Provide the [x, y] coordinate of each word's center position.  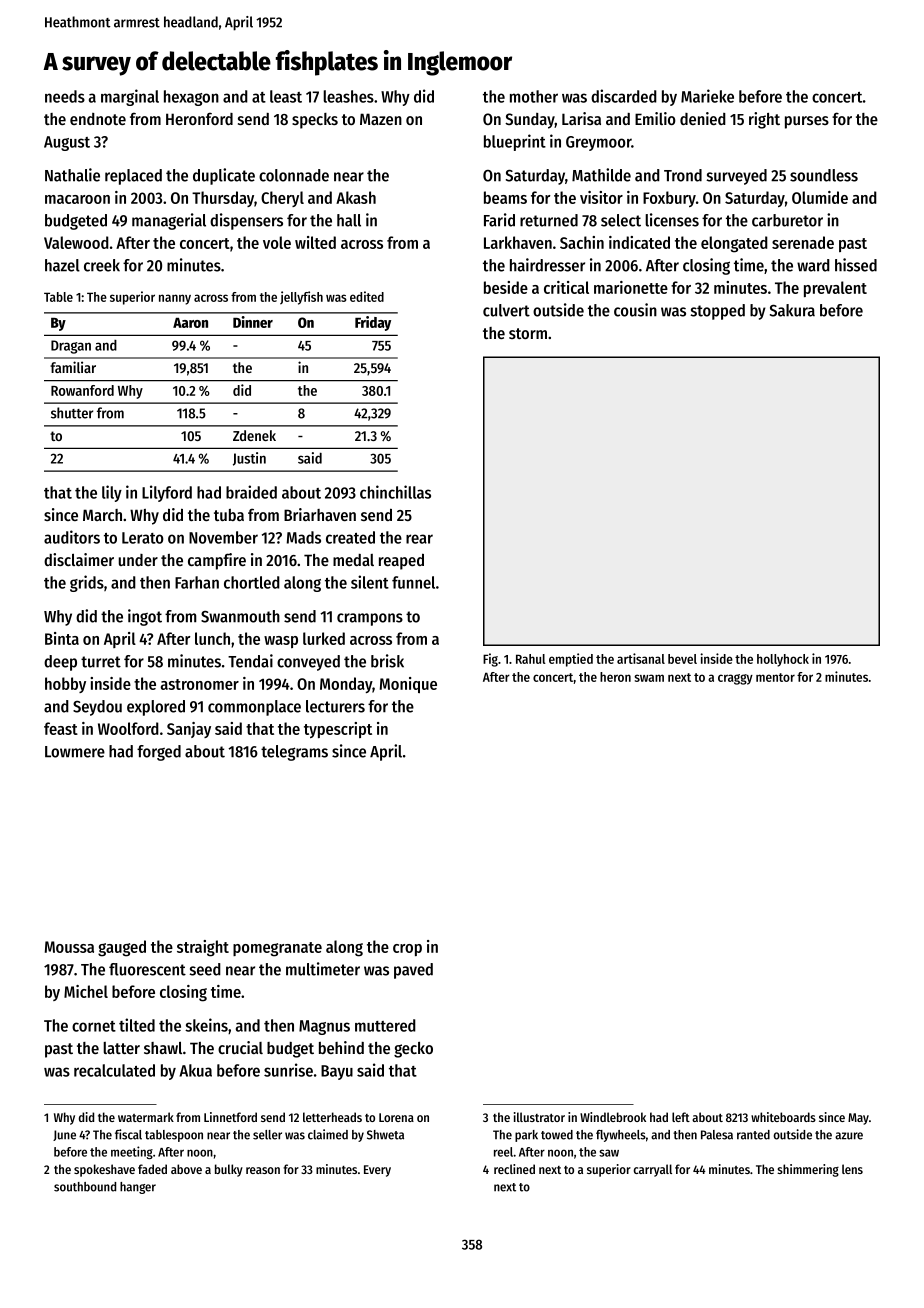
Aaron [190, 323]
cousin [635, 310]
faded [152, 1169]
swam [649, 678]
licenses [672, 220]
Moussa [69, 947]
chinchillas [395, 492]
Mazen [381, 119]
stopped [717, 312]
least [286, 96]
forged [159, 753]
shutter [72, 413]
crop [407, 950]
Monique [408, 685]
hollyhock [783, 660]
